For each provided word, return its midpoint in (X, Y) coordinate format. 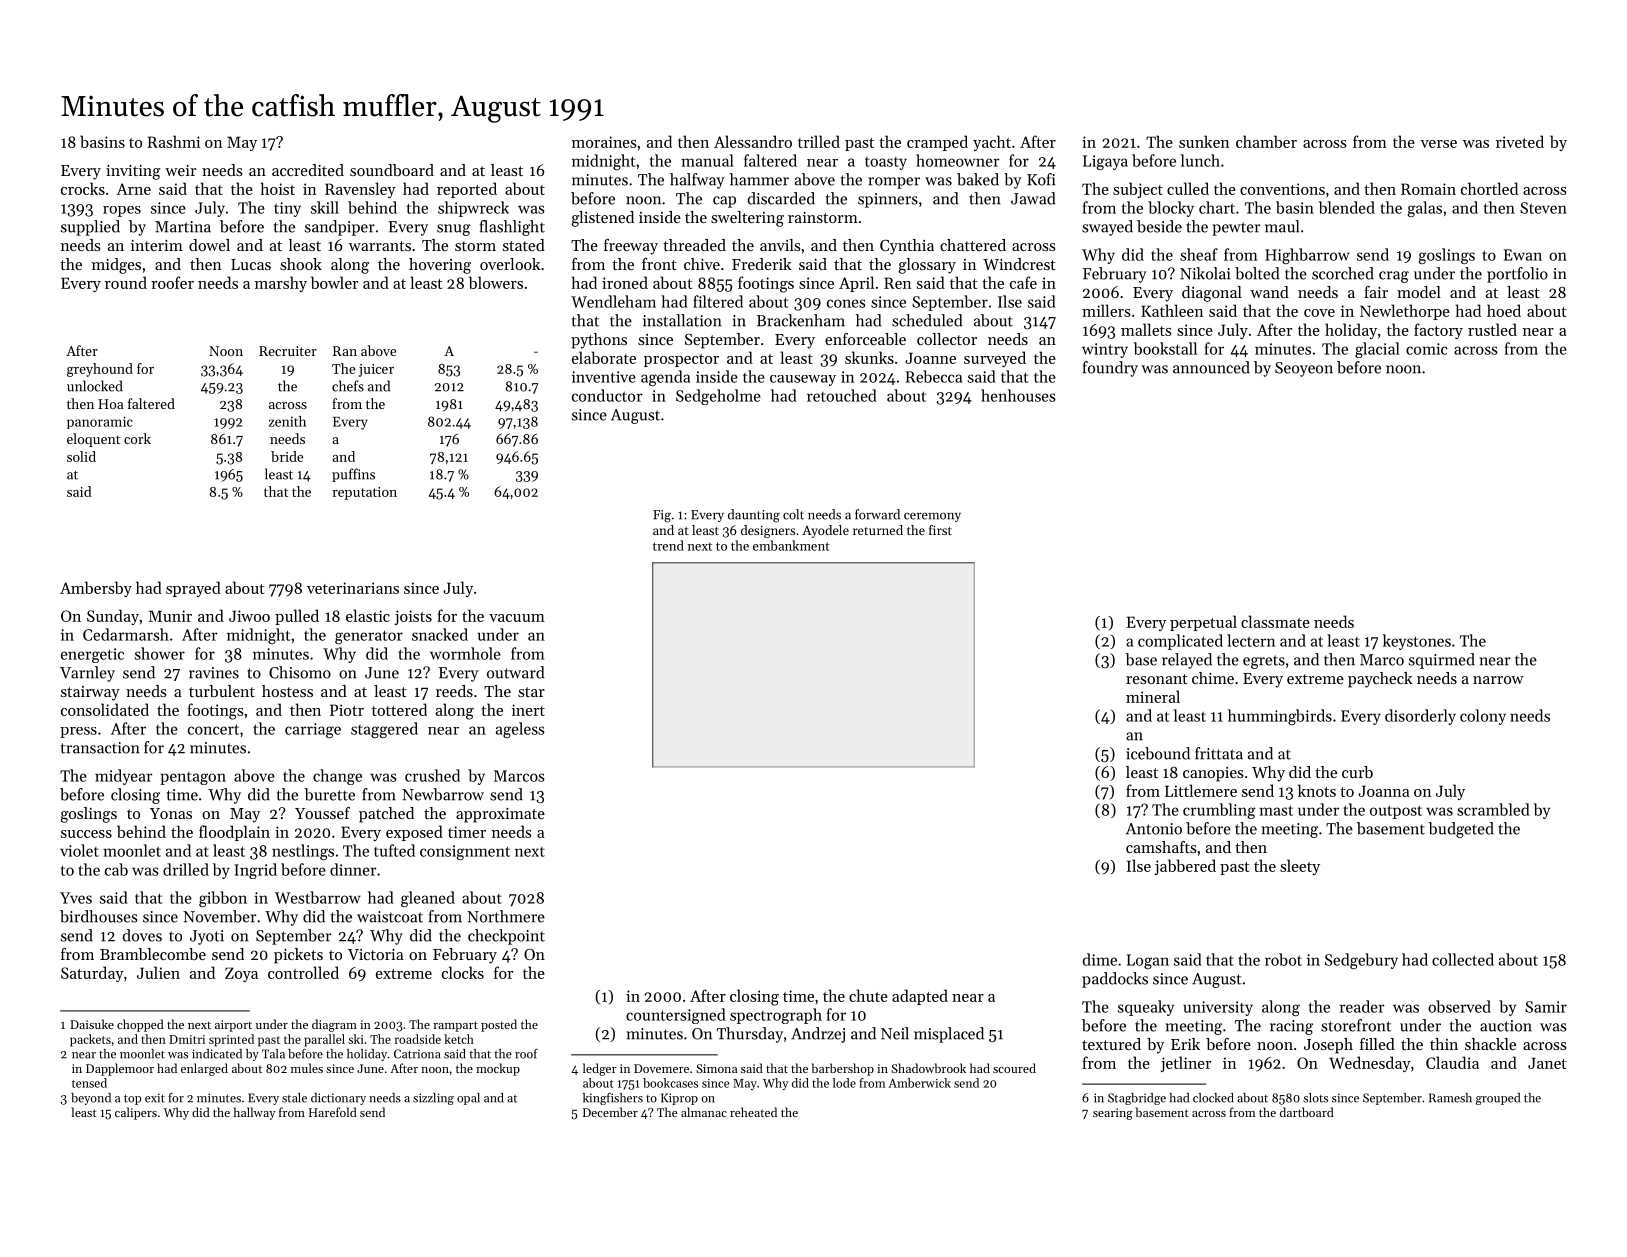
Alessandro (753, 141)
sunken (1204, 141)
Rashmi (173, 141)
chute (868, 995)
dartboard (1307, 1112)
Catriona (417, 1054)
